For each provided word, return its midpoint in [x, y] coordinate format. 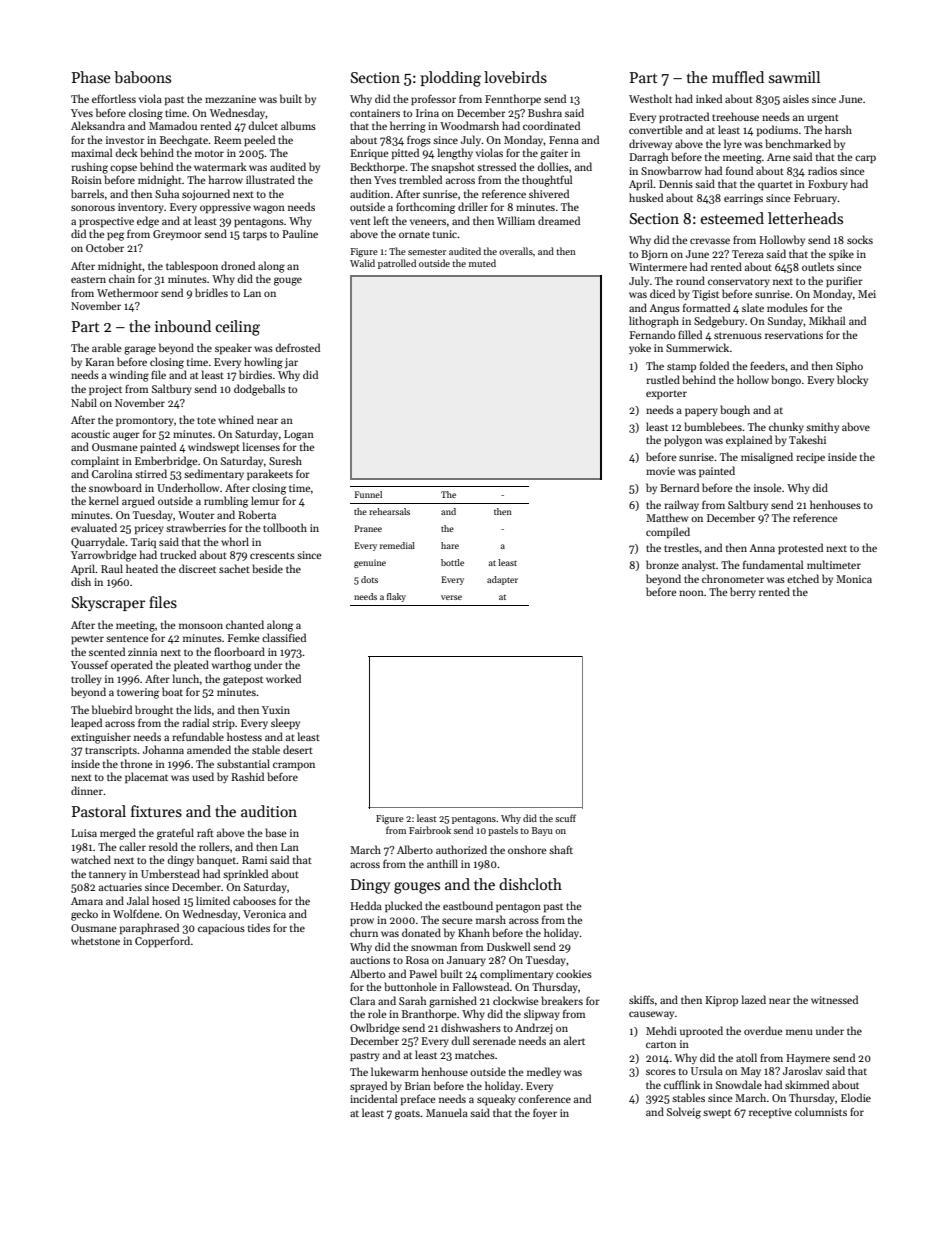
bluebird [112, 709]
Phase [91, 77]
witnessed [834, 999]
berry [743, 592]
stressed [496, 166]
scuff [565, 818]
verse [451, 597]
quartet [775, 185]
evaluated [94, 527]
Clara [362, 1000]
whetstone [95, 940]
